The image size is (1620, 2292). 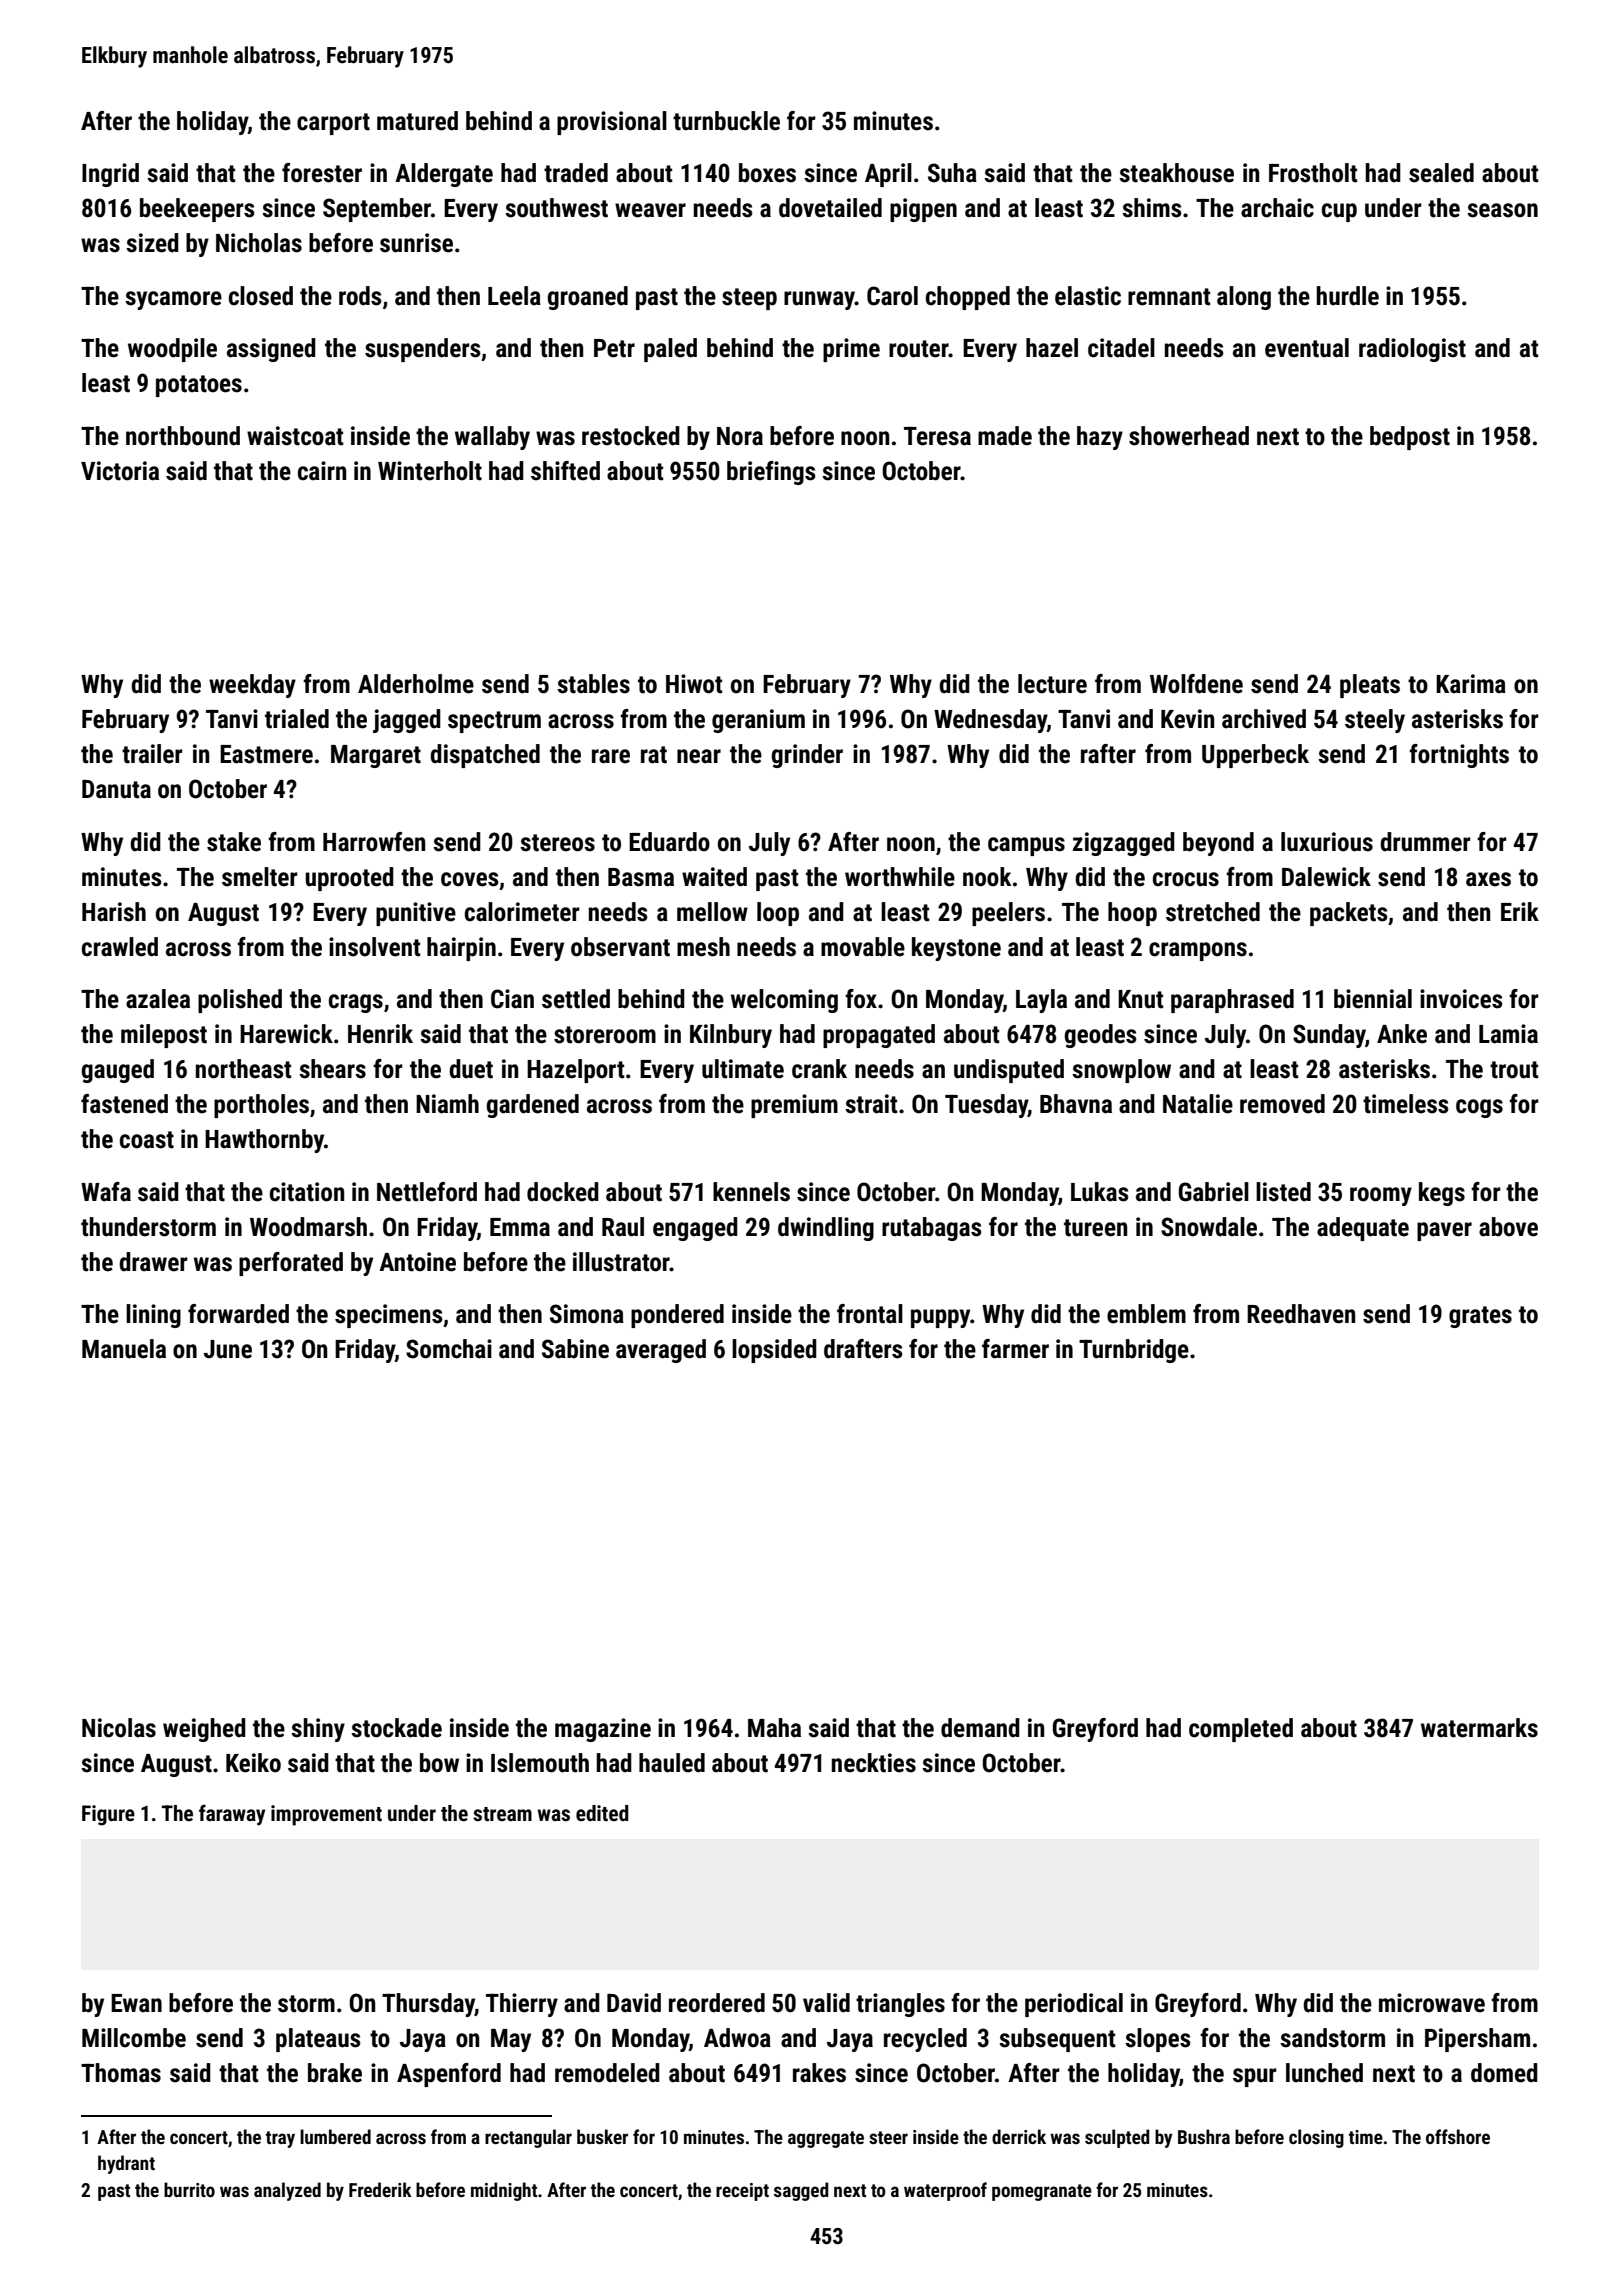 I want to click on waterproof, so click(x=945, y=2191).
